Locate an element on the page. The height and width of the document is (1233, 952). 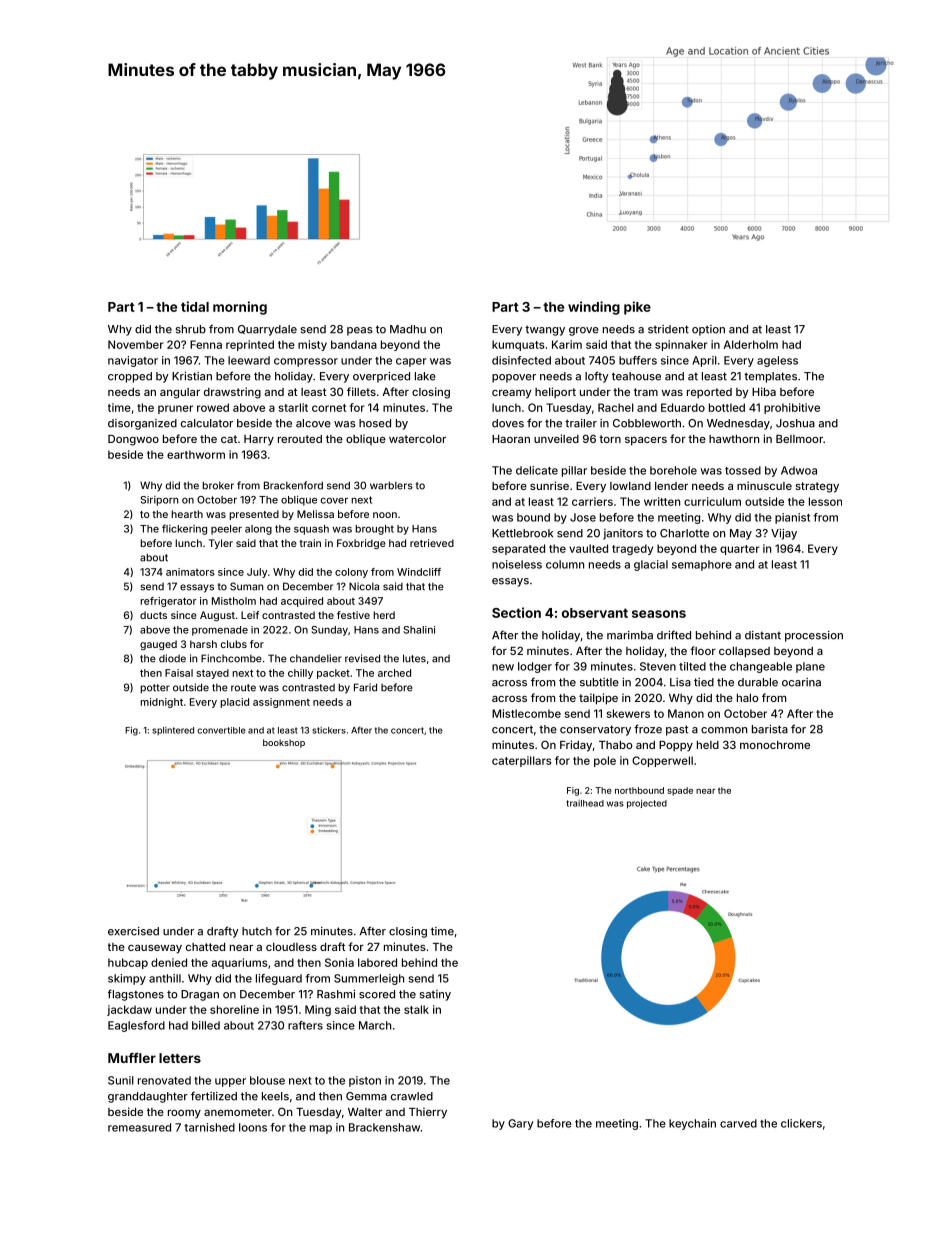
glacial is located at coordinates (651, 565).
